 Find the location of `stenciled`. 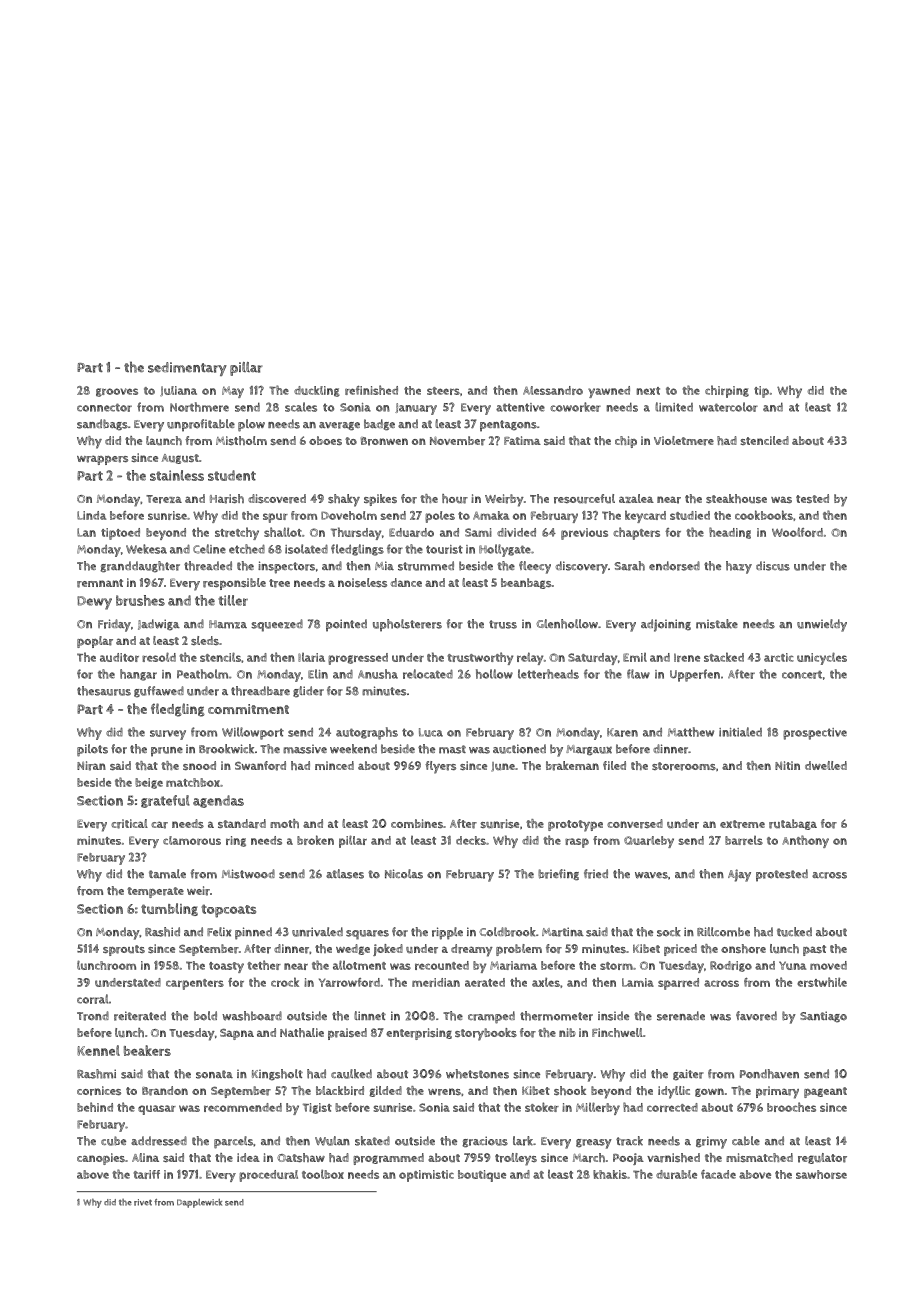

stenciled is located at coordinates (764, 440).
